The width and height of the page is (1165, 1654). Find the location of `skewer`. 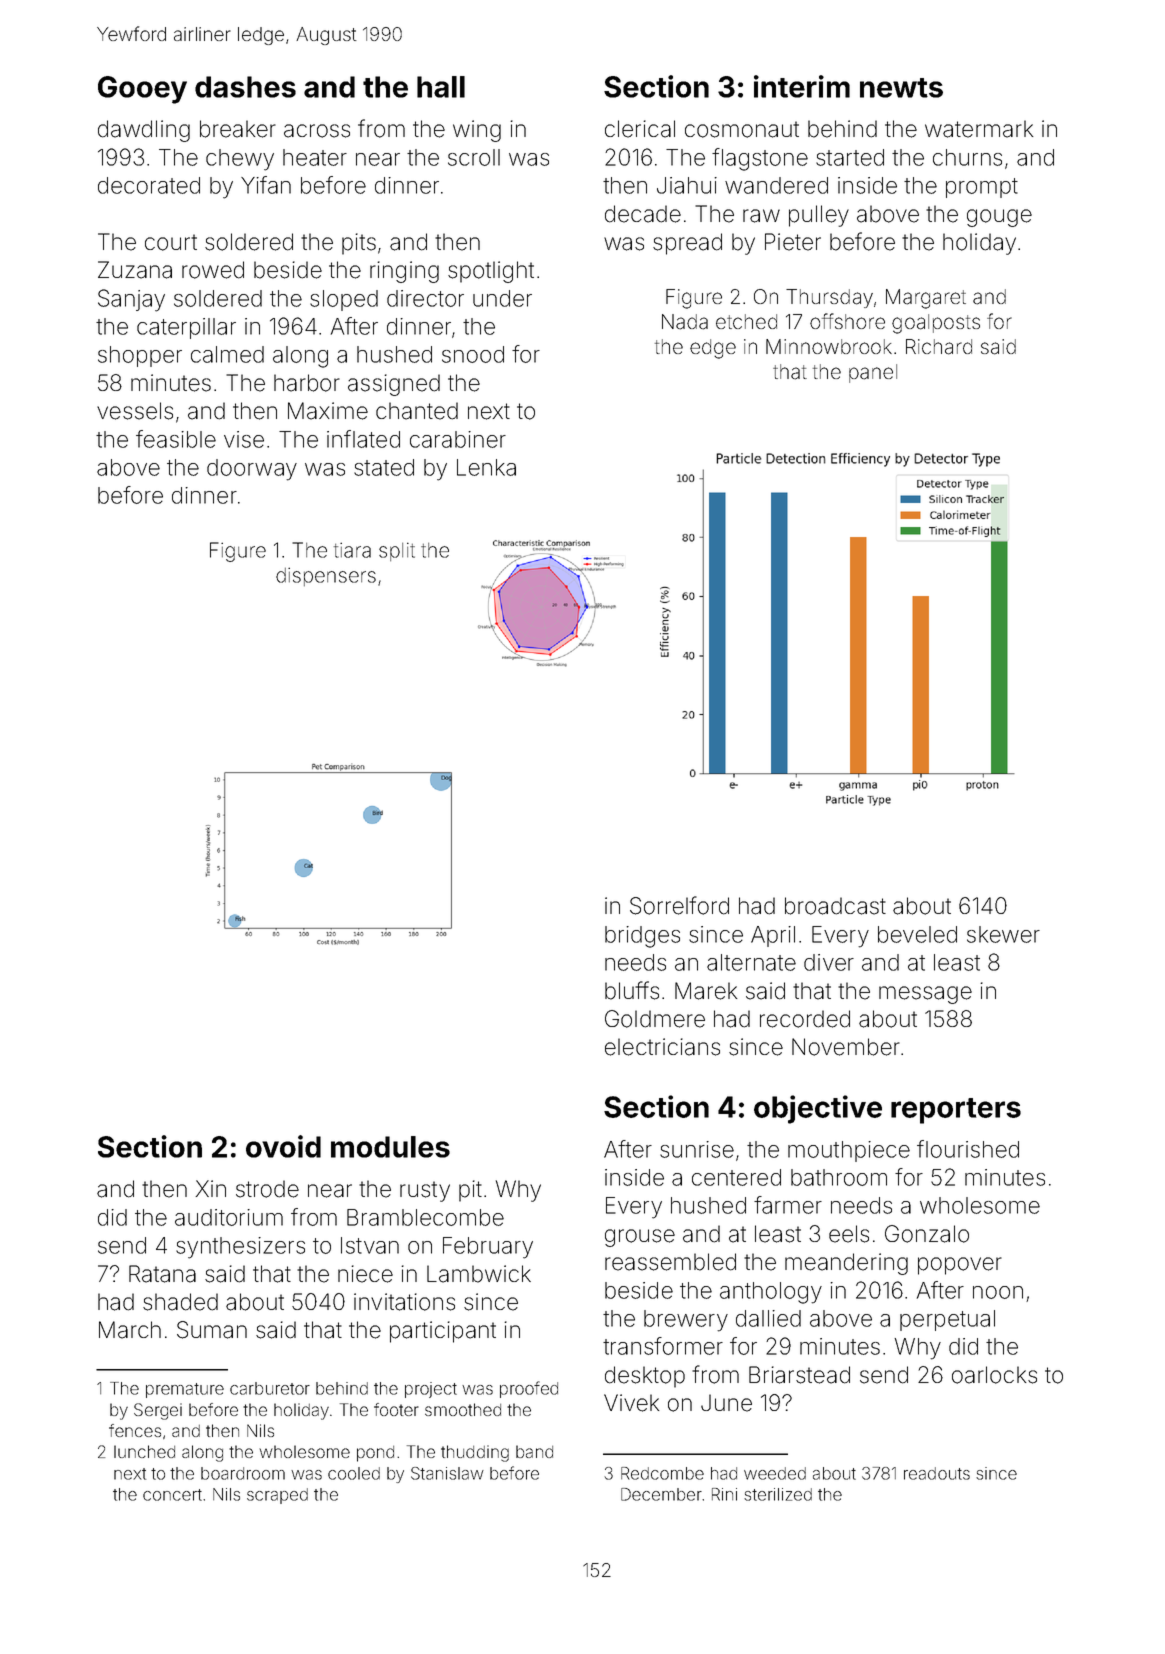

skewer is located at coordinates (1003, 934).
